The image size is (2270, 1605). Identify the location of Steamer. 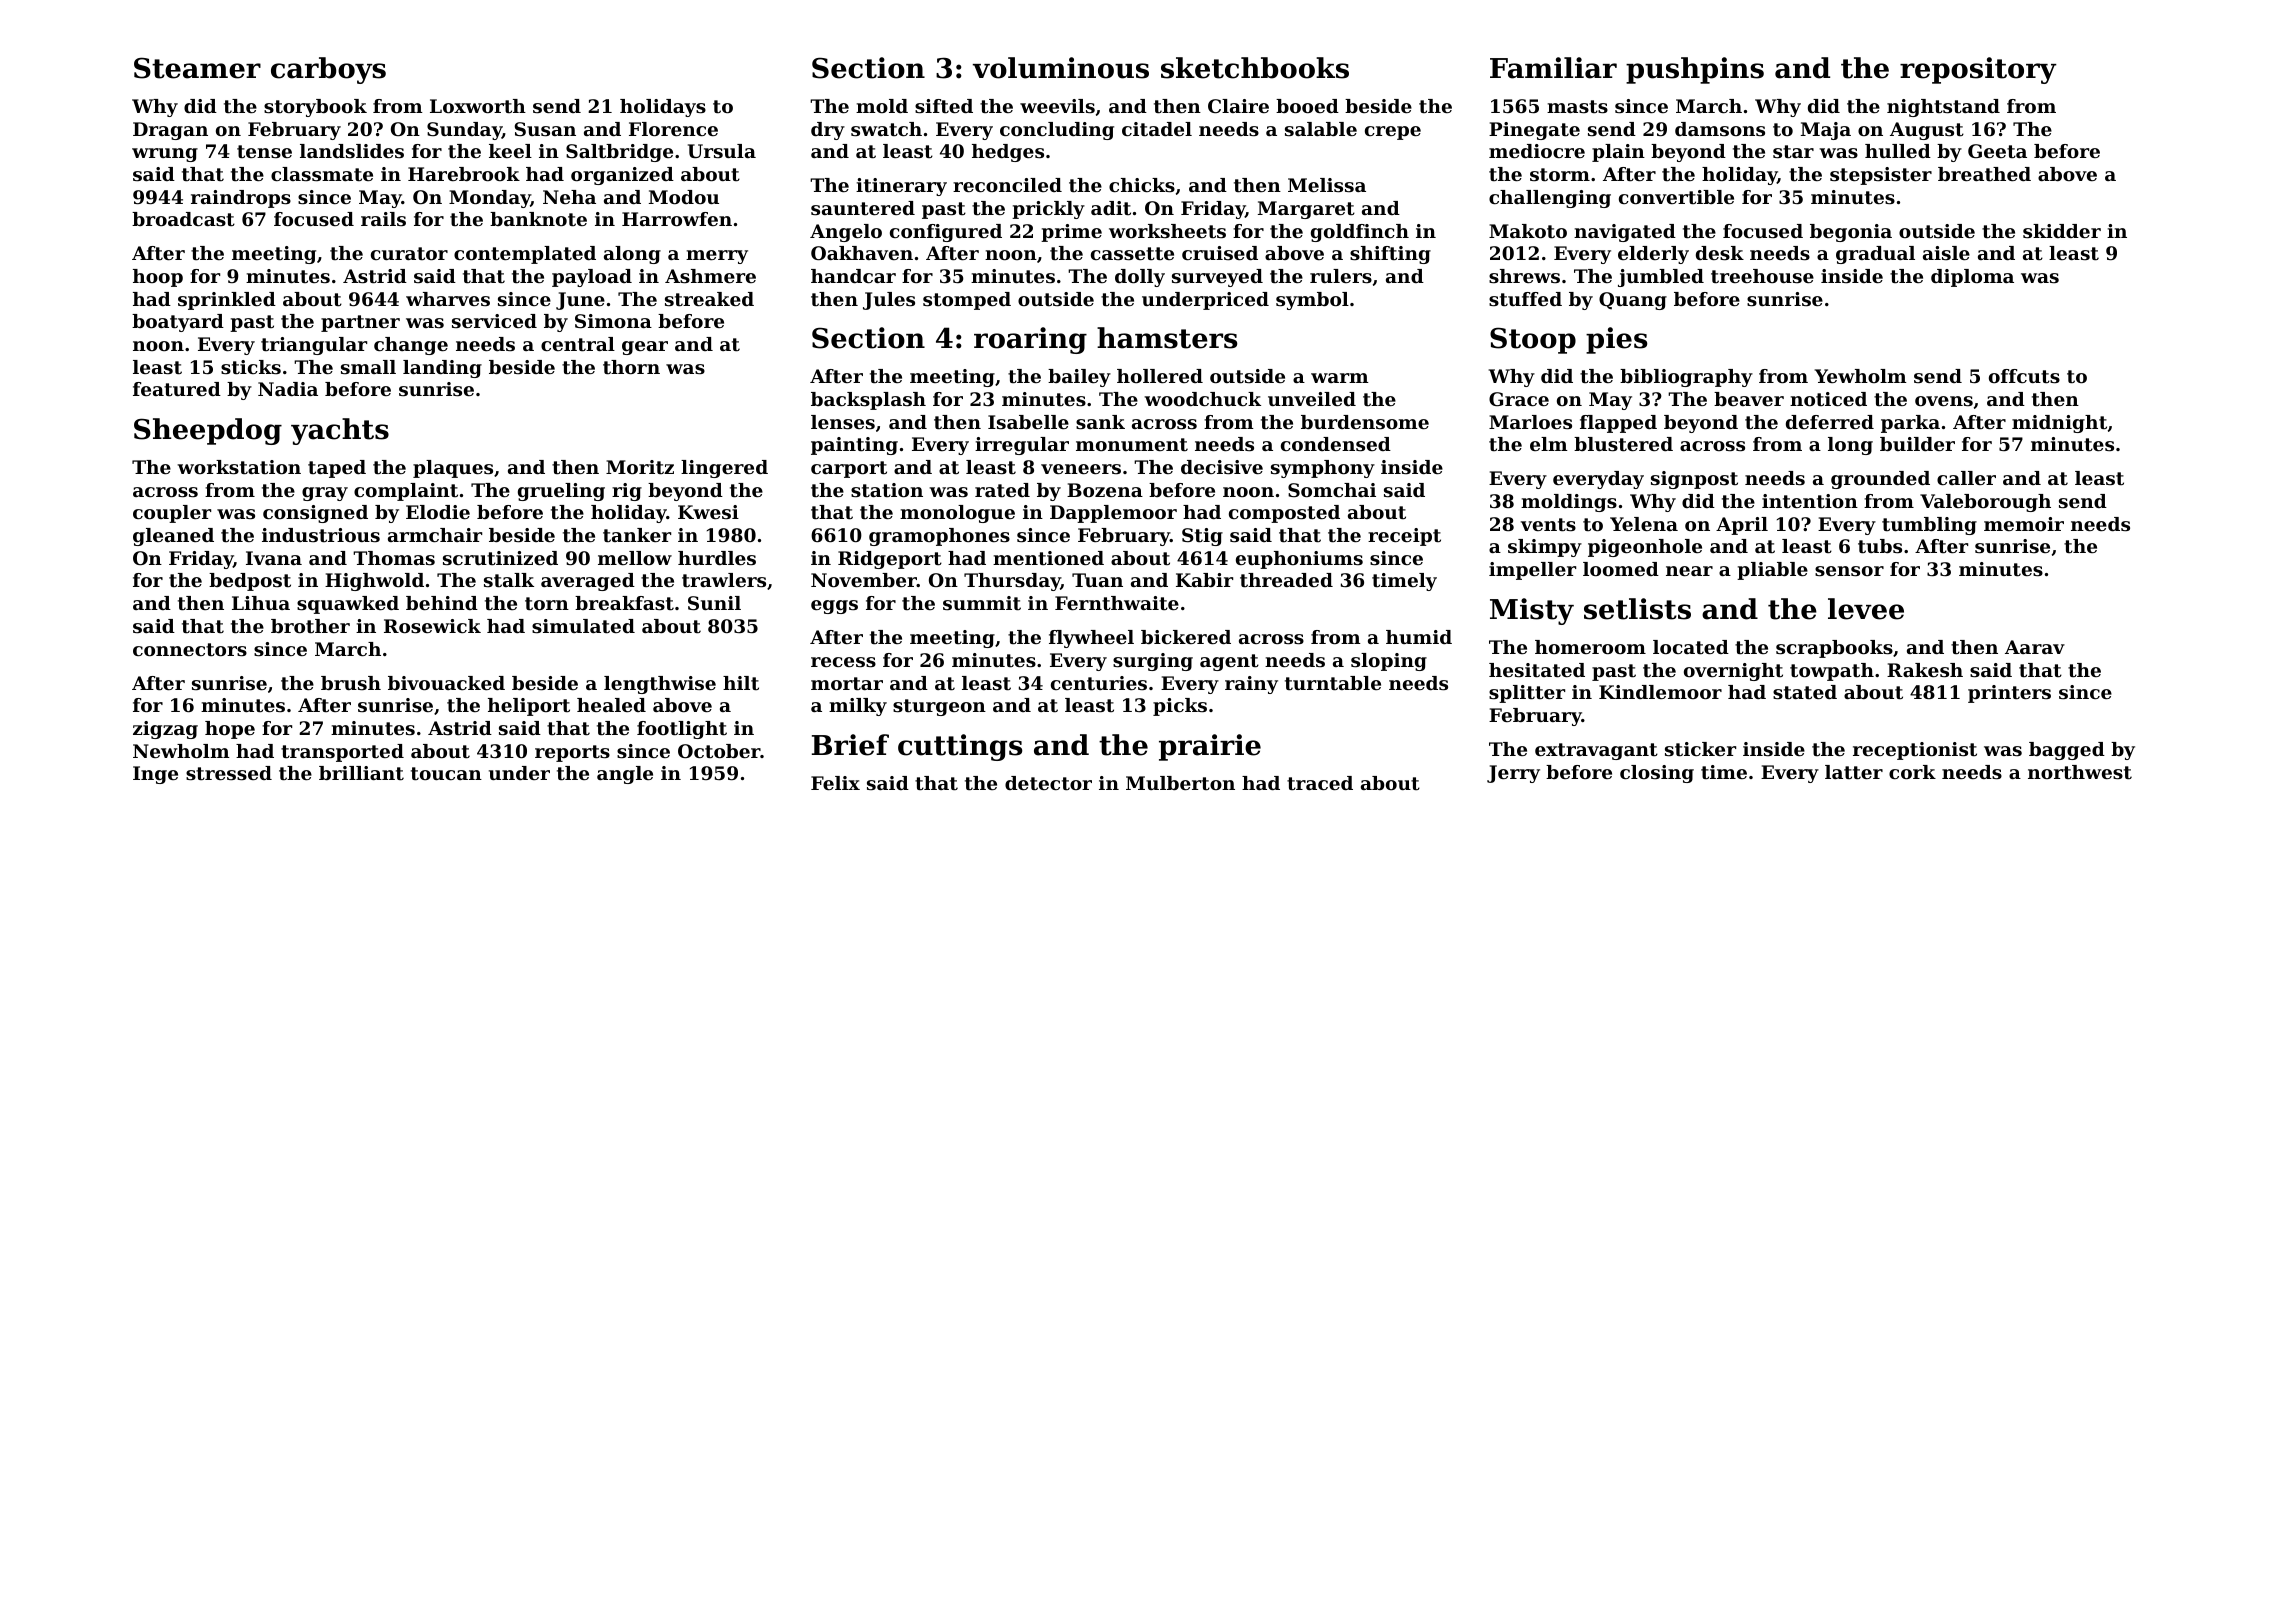
(197, 68).
